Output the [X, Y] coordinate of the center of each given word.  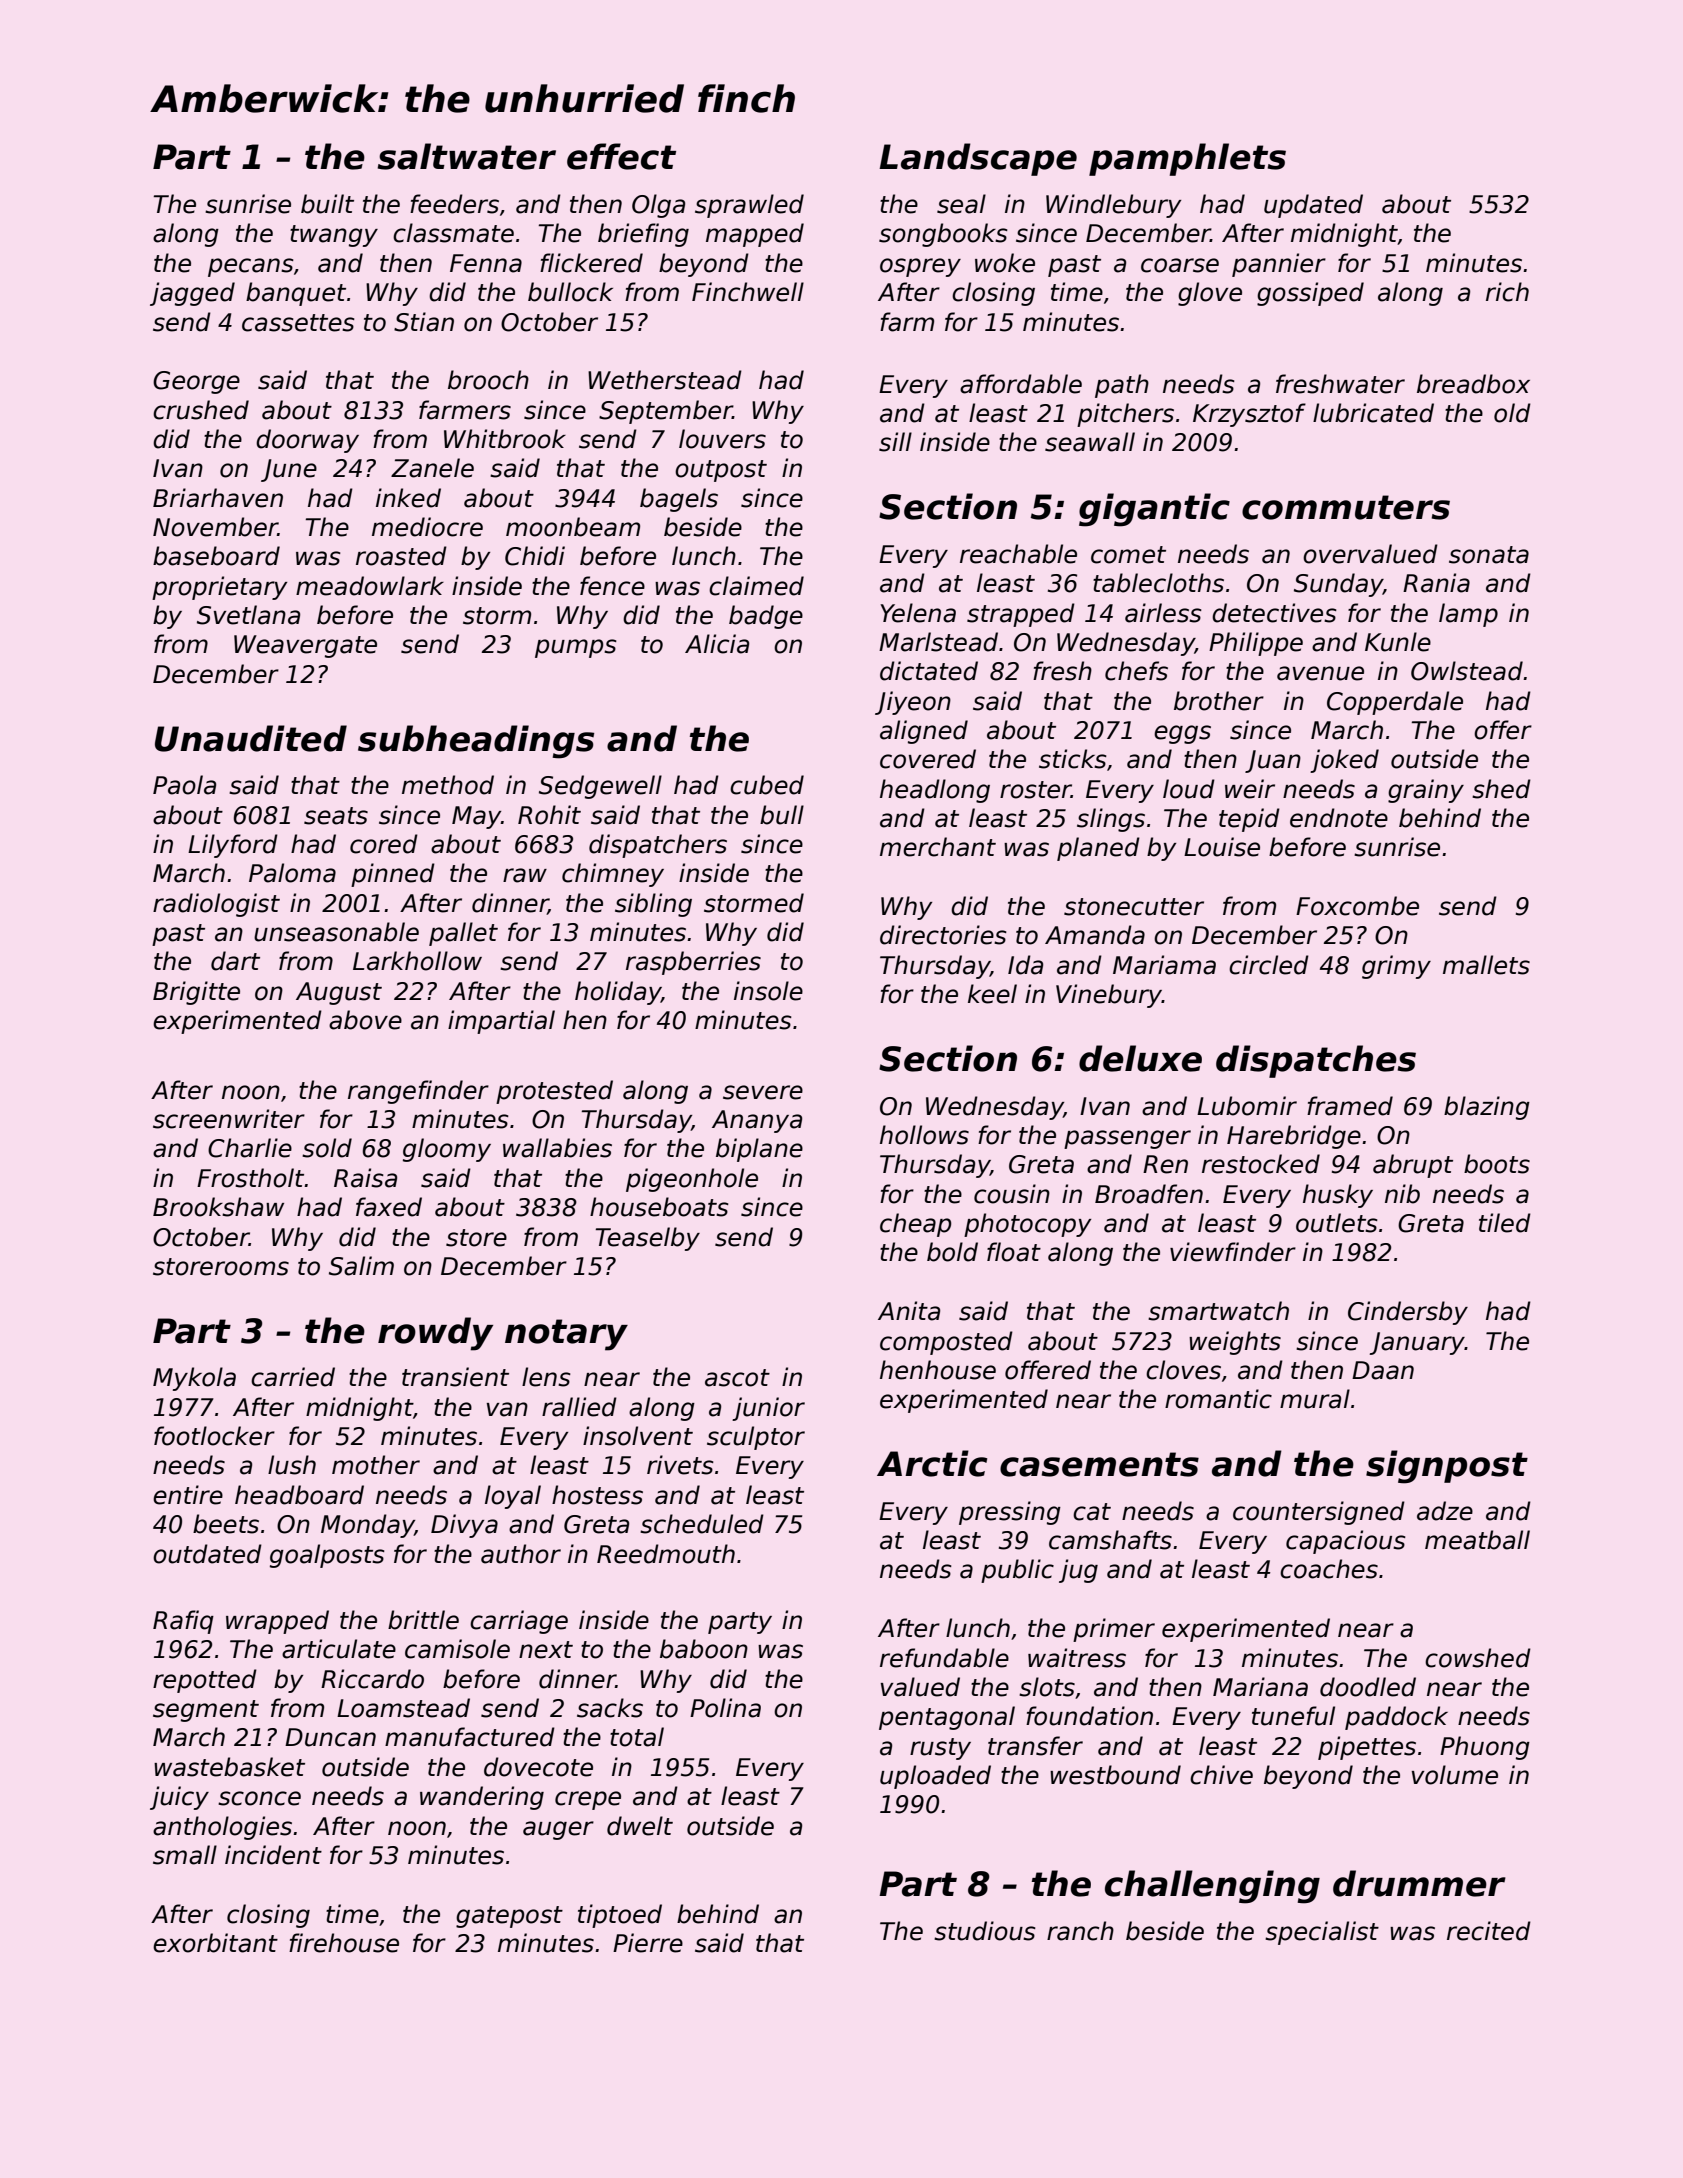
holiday [618, 993]
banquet [296, 294]
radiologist [216, 905]
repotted [205, 1681]
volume [1455, 1775]
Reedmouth [666, 1554]
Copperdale [1395, 703]
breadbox [1473, 384]
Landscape [978, 159]
